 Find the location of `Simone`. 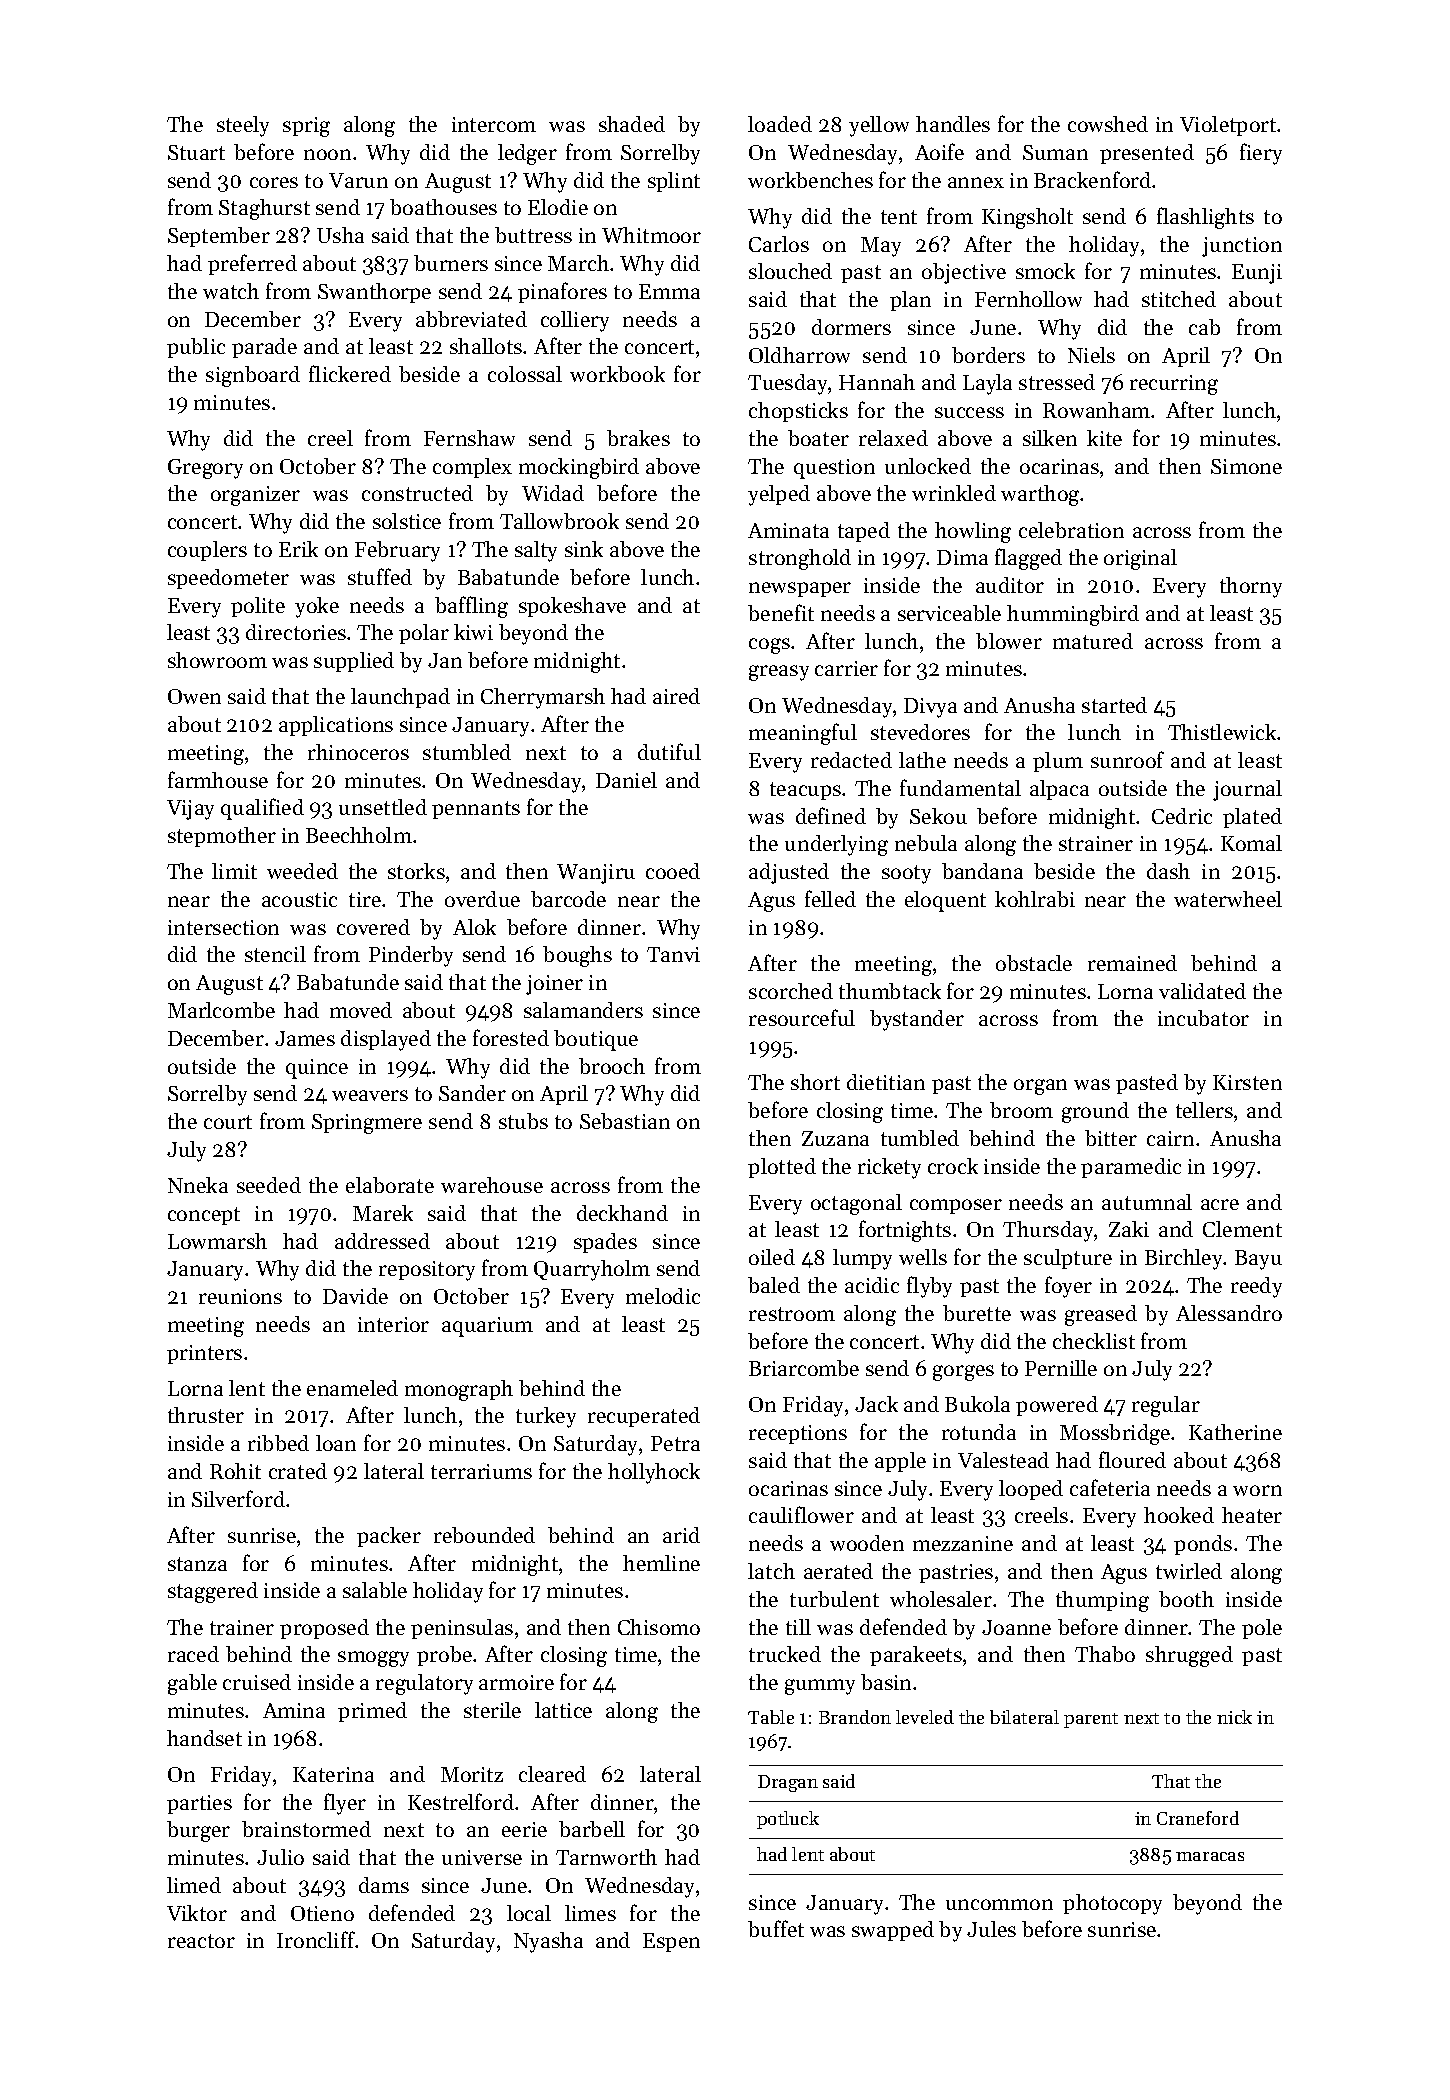

Simone is located at coordinates (1246, 466).
